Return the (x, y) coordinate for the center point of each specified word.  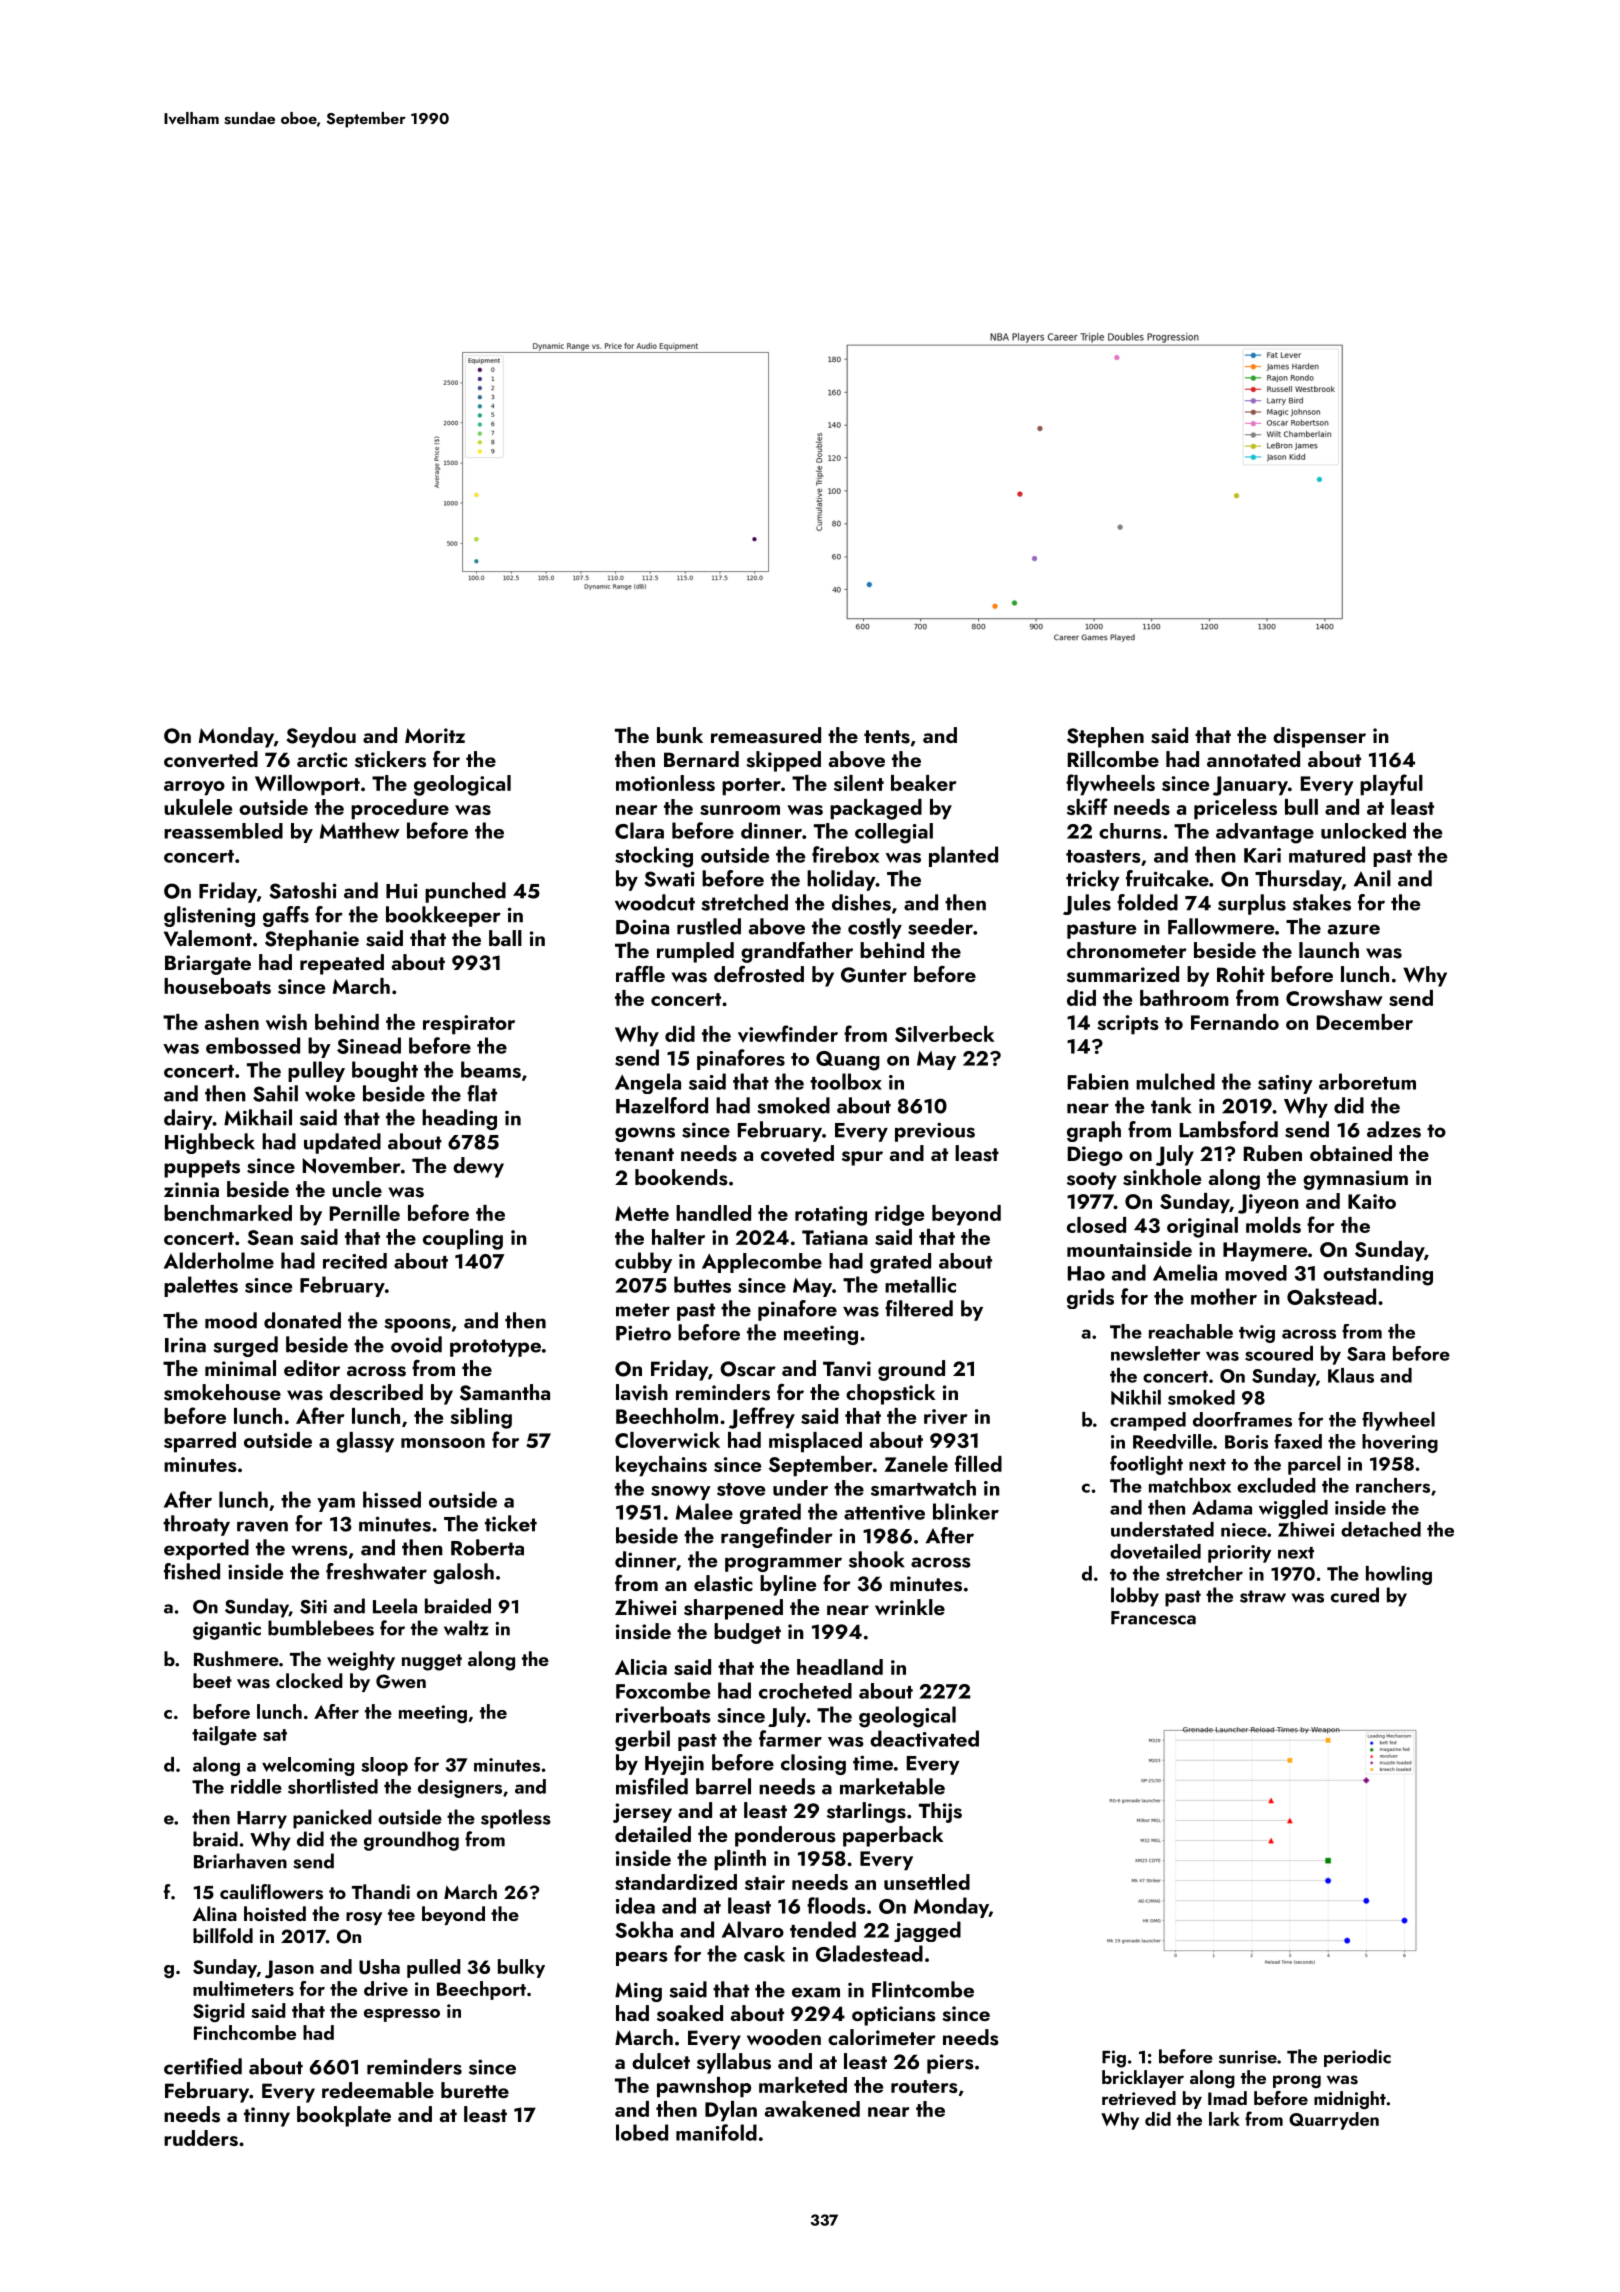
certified (203, 2066)
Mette (642, 1213)
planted (963, 856)
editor (312, 1368)
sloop (384, 1766)
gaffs (286, 916)
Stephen (1105, 737)
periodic (1357, 2058)
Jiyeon (1268, 1204)
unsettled (927, 1882)
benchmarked (228, 1213)
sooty (1092, 1181)
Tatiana (835, 1237)
